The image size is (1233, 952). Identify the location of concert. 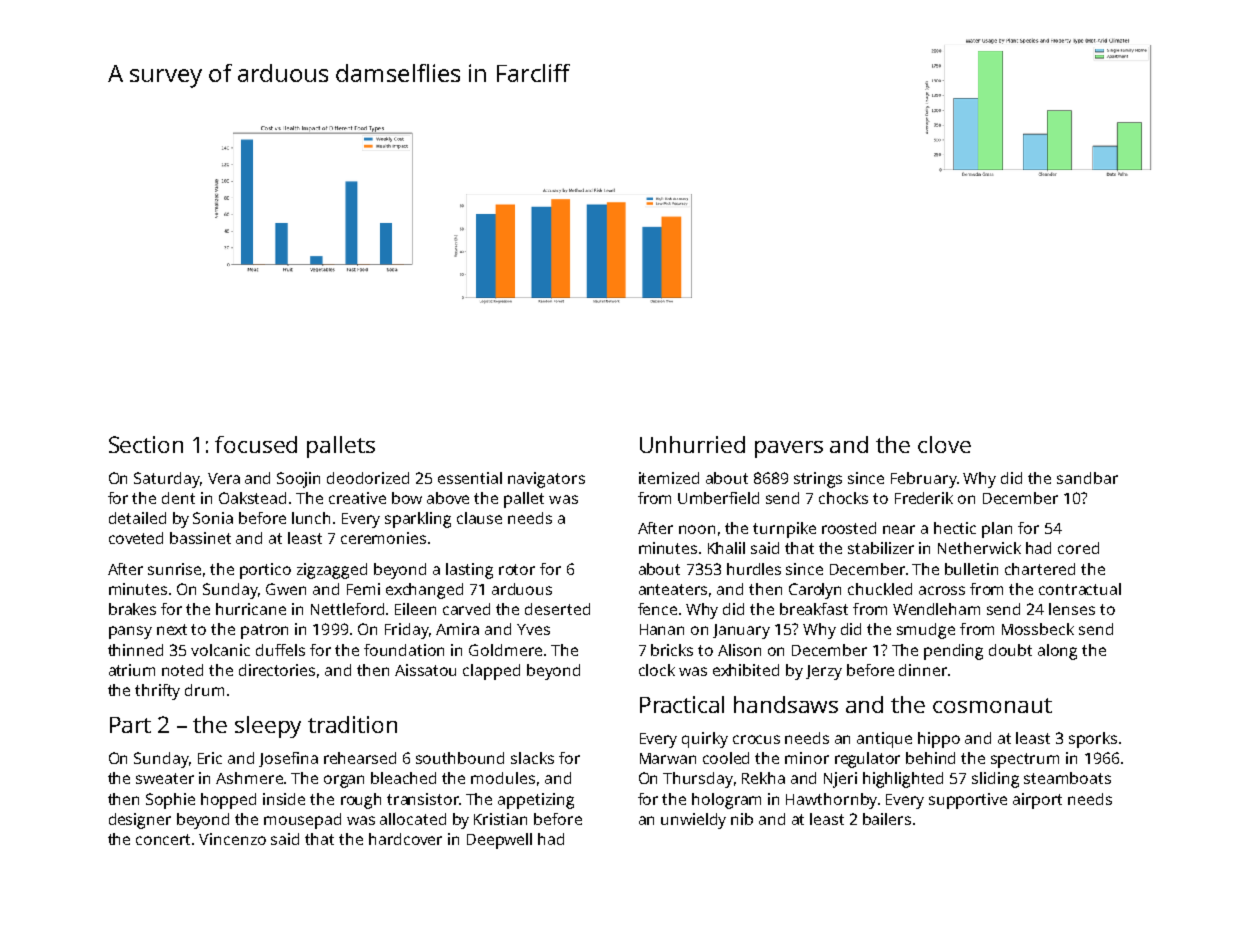
(164, 839).
